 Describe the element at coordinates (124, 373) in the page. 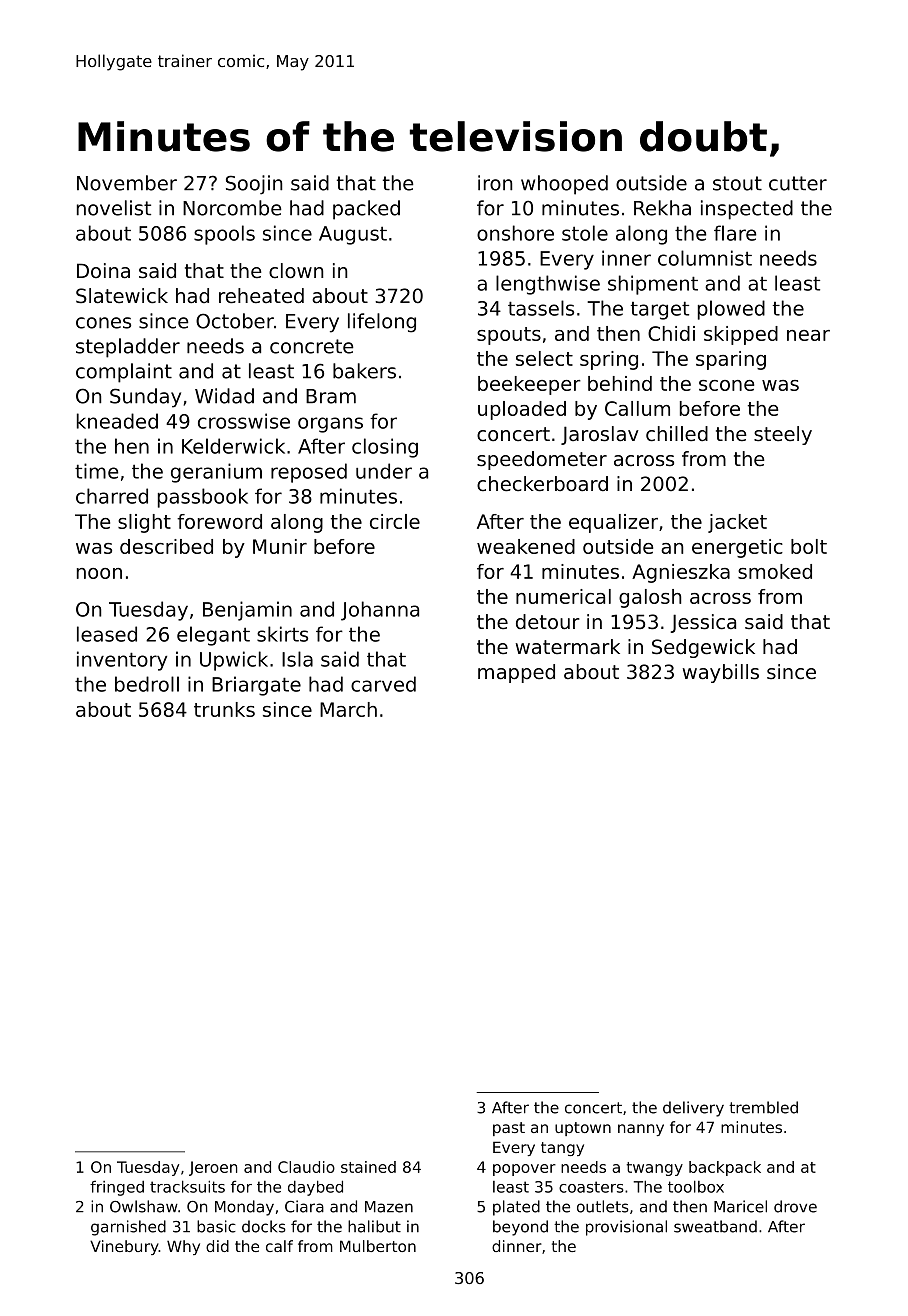

I see `complaint` at that location.
